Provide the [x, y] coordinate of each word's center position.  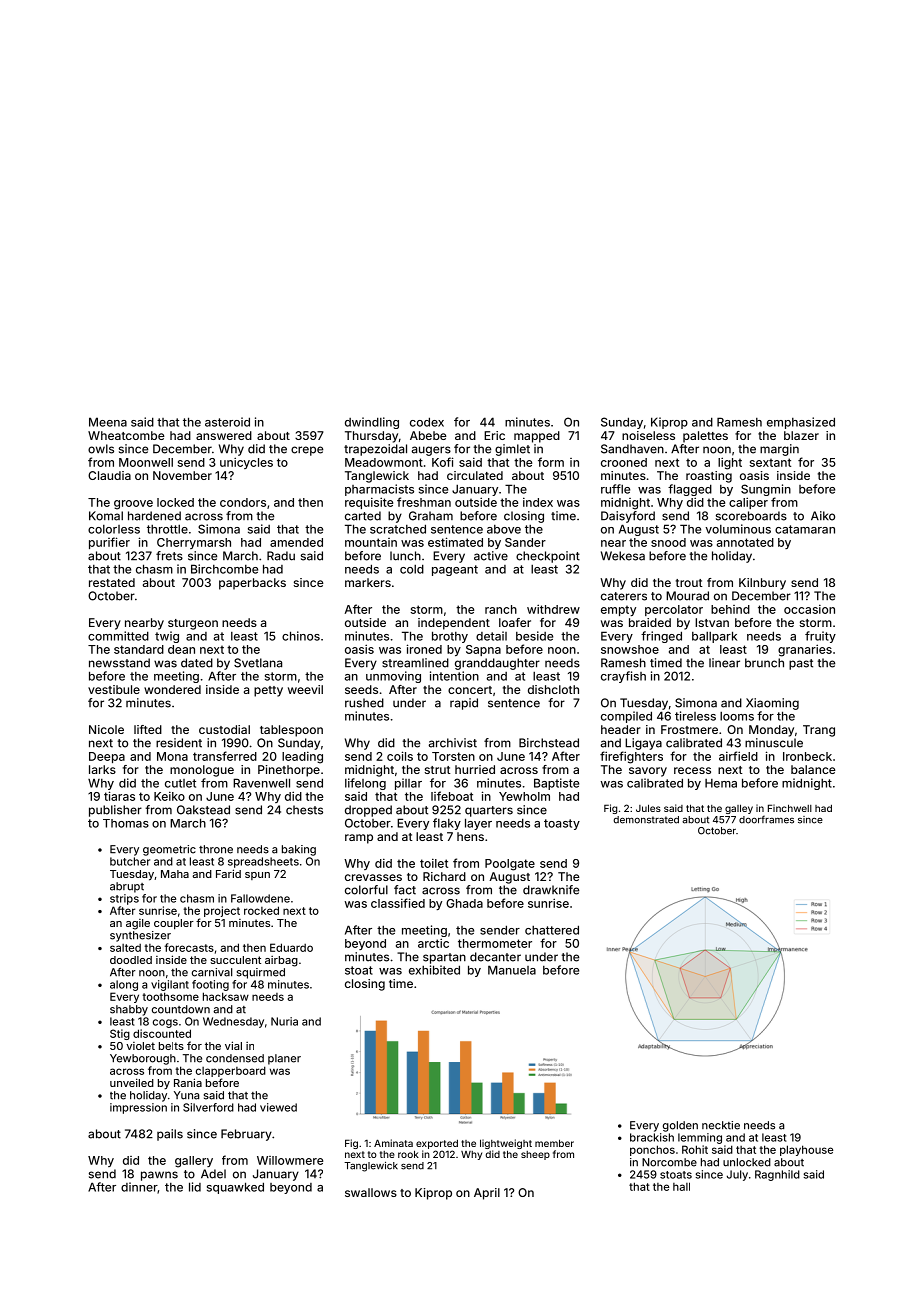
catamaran [805, 529]
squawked [235, 1188]
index [538, 502]
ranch [501, 609]
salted [125, 948]
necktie [721, 1125]
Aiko [823, 516]
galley [739, 809]
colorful [366, 890]
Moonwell [146, 462]
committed [118, 636]
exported [437, 1144]
